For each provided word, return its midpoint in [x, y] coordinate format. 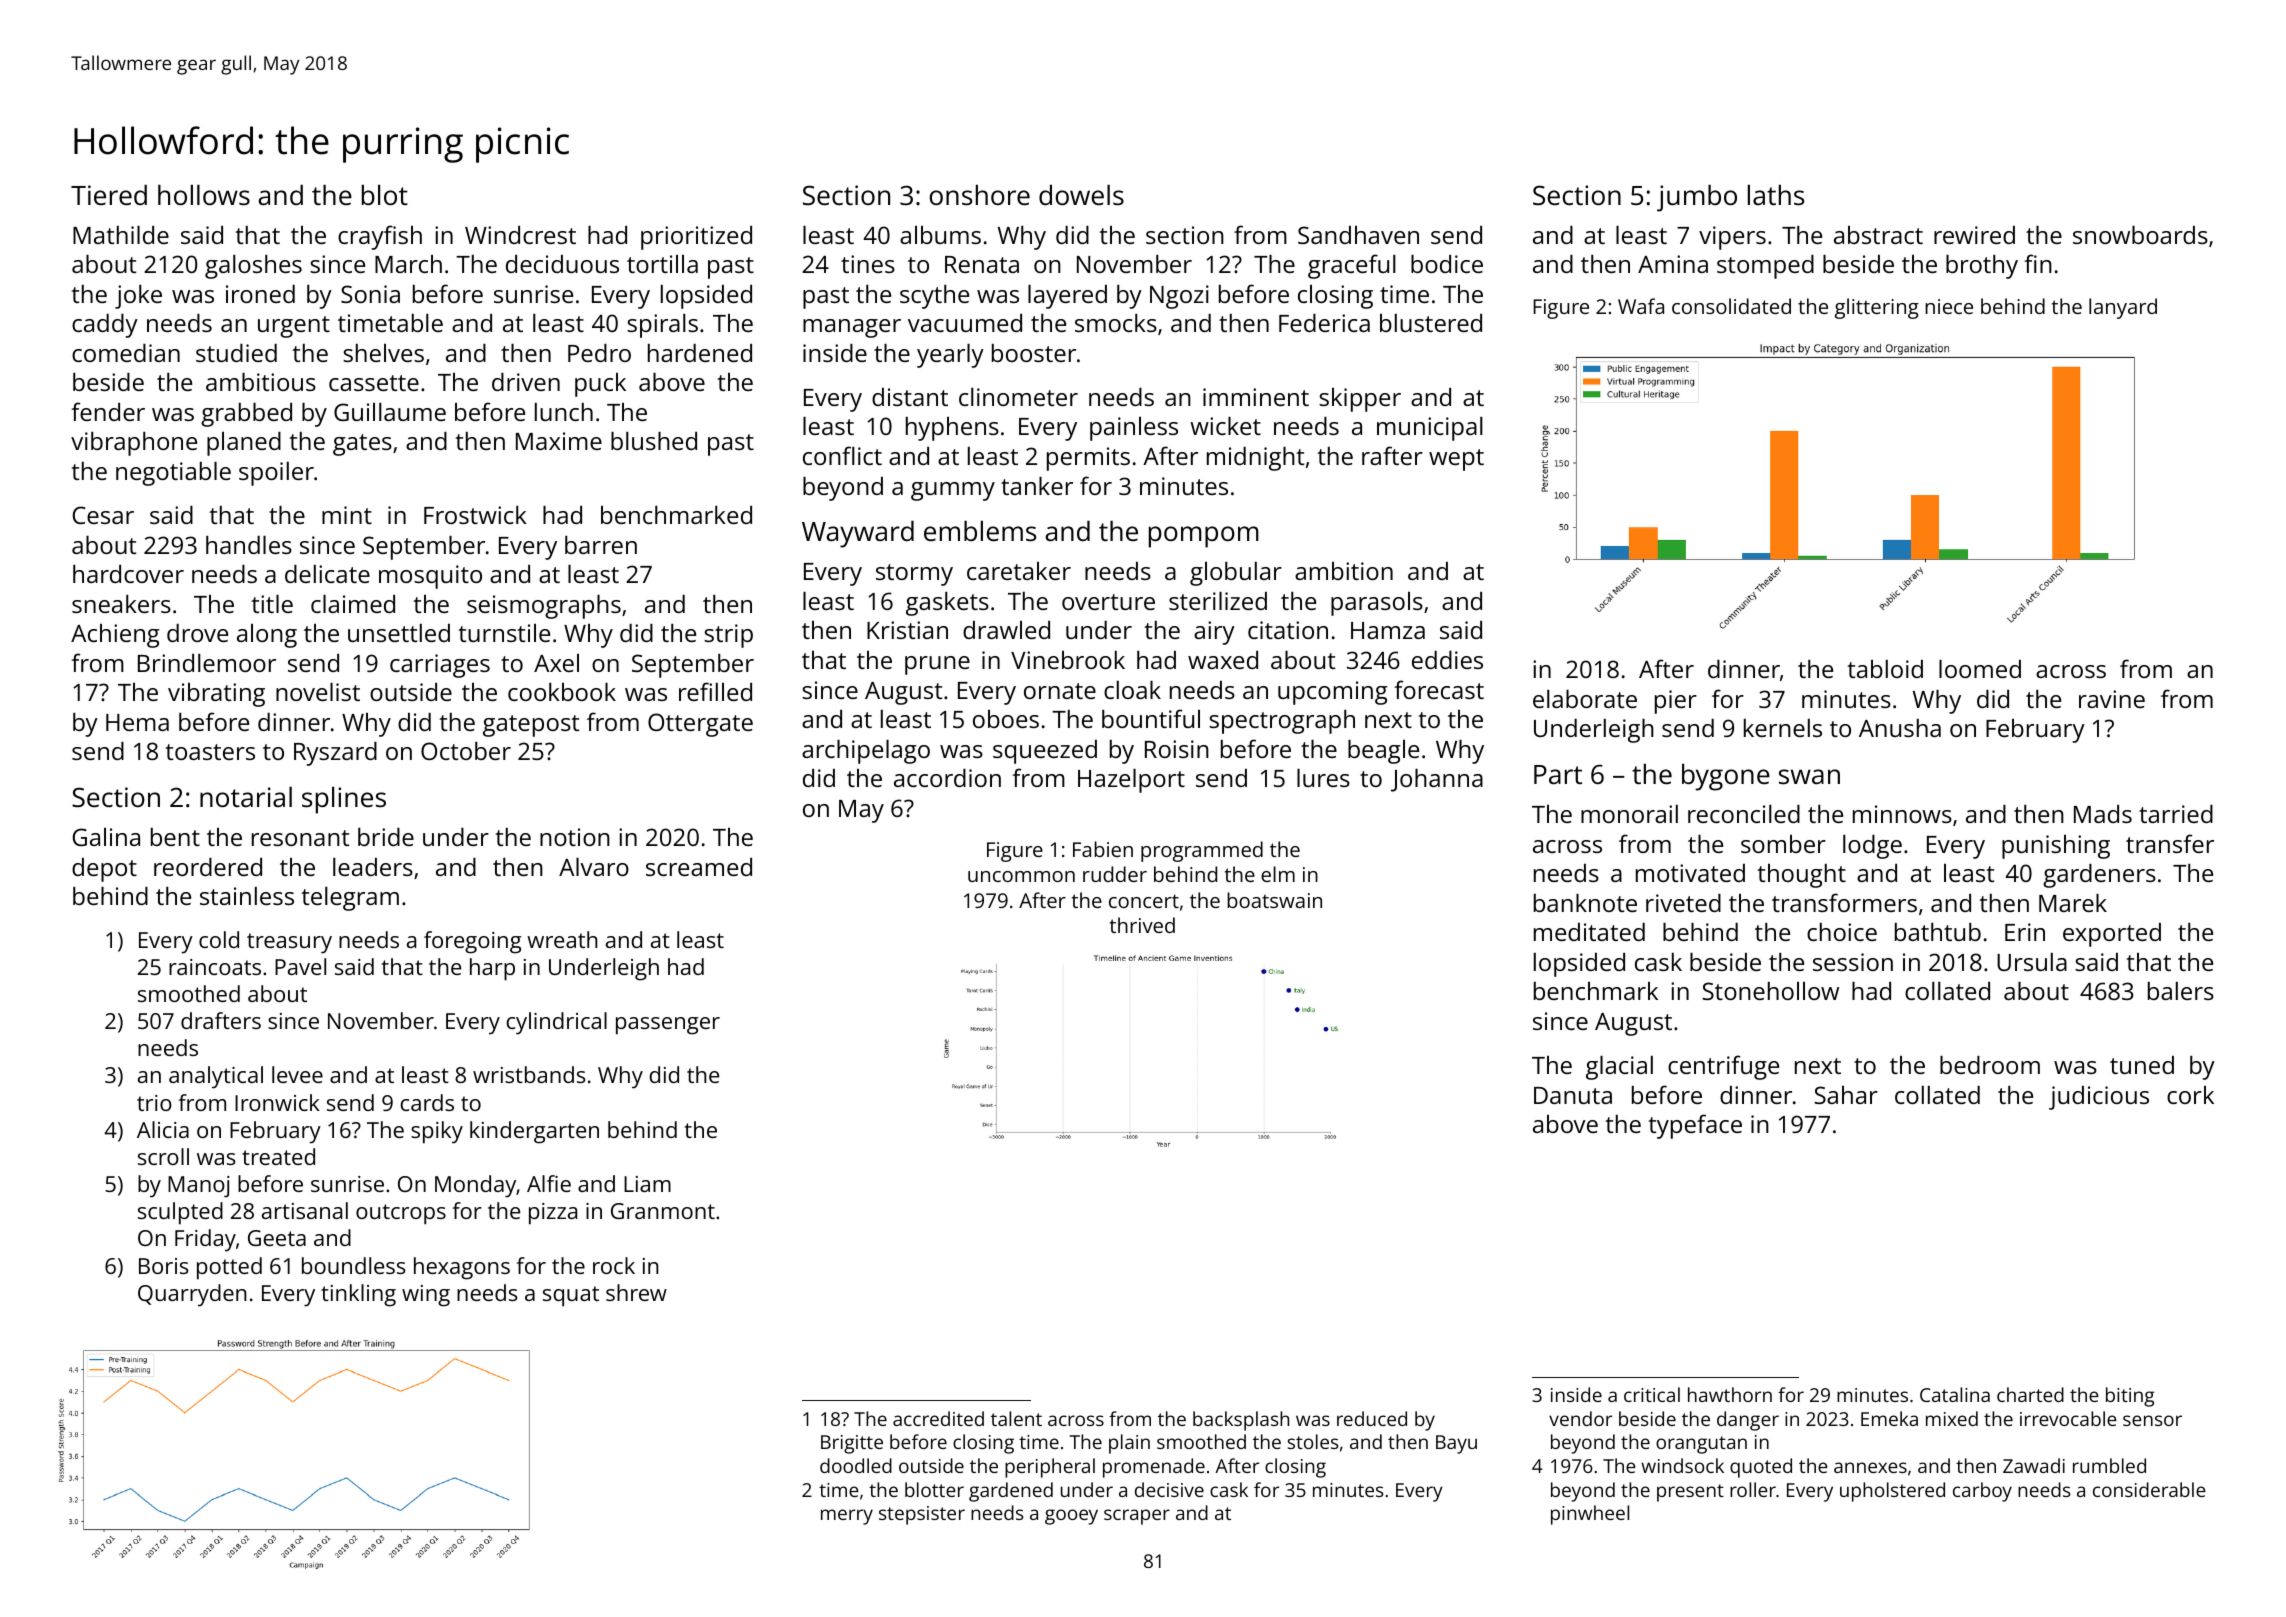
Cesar [103, 515]
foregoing [473, 942]
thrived [1142, 925]
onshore [980, 195]
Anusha [1900, 728]
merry [847, 1517]
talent [1016, 1418]
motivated [1690, 873]
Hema [137, 722]
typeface [1695, 1126]
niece [1949, 306]
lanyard [2123, 308]
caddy [105, 326]
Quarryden [192, 1295]
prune [937, 665]
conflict [842, 455]
